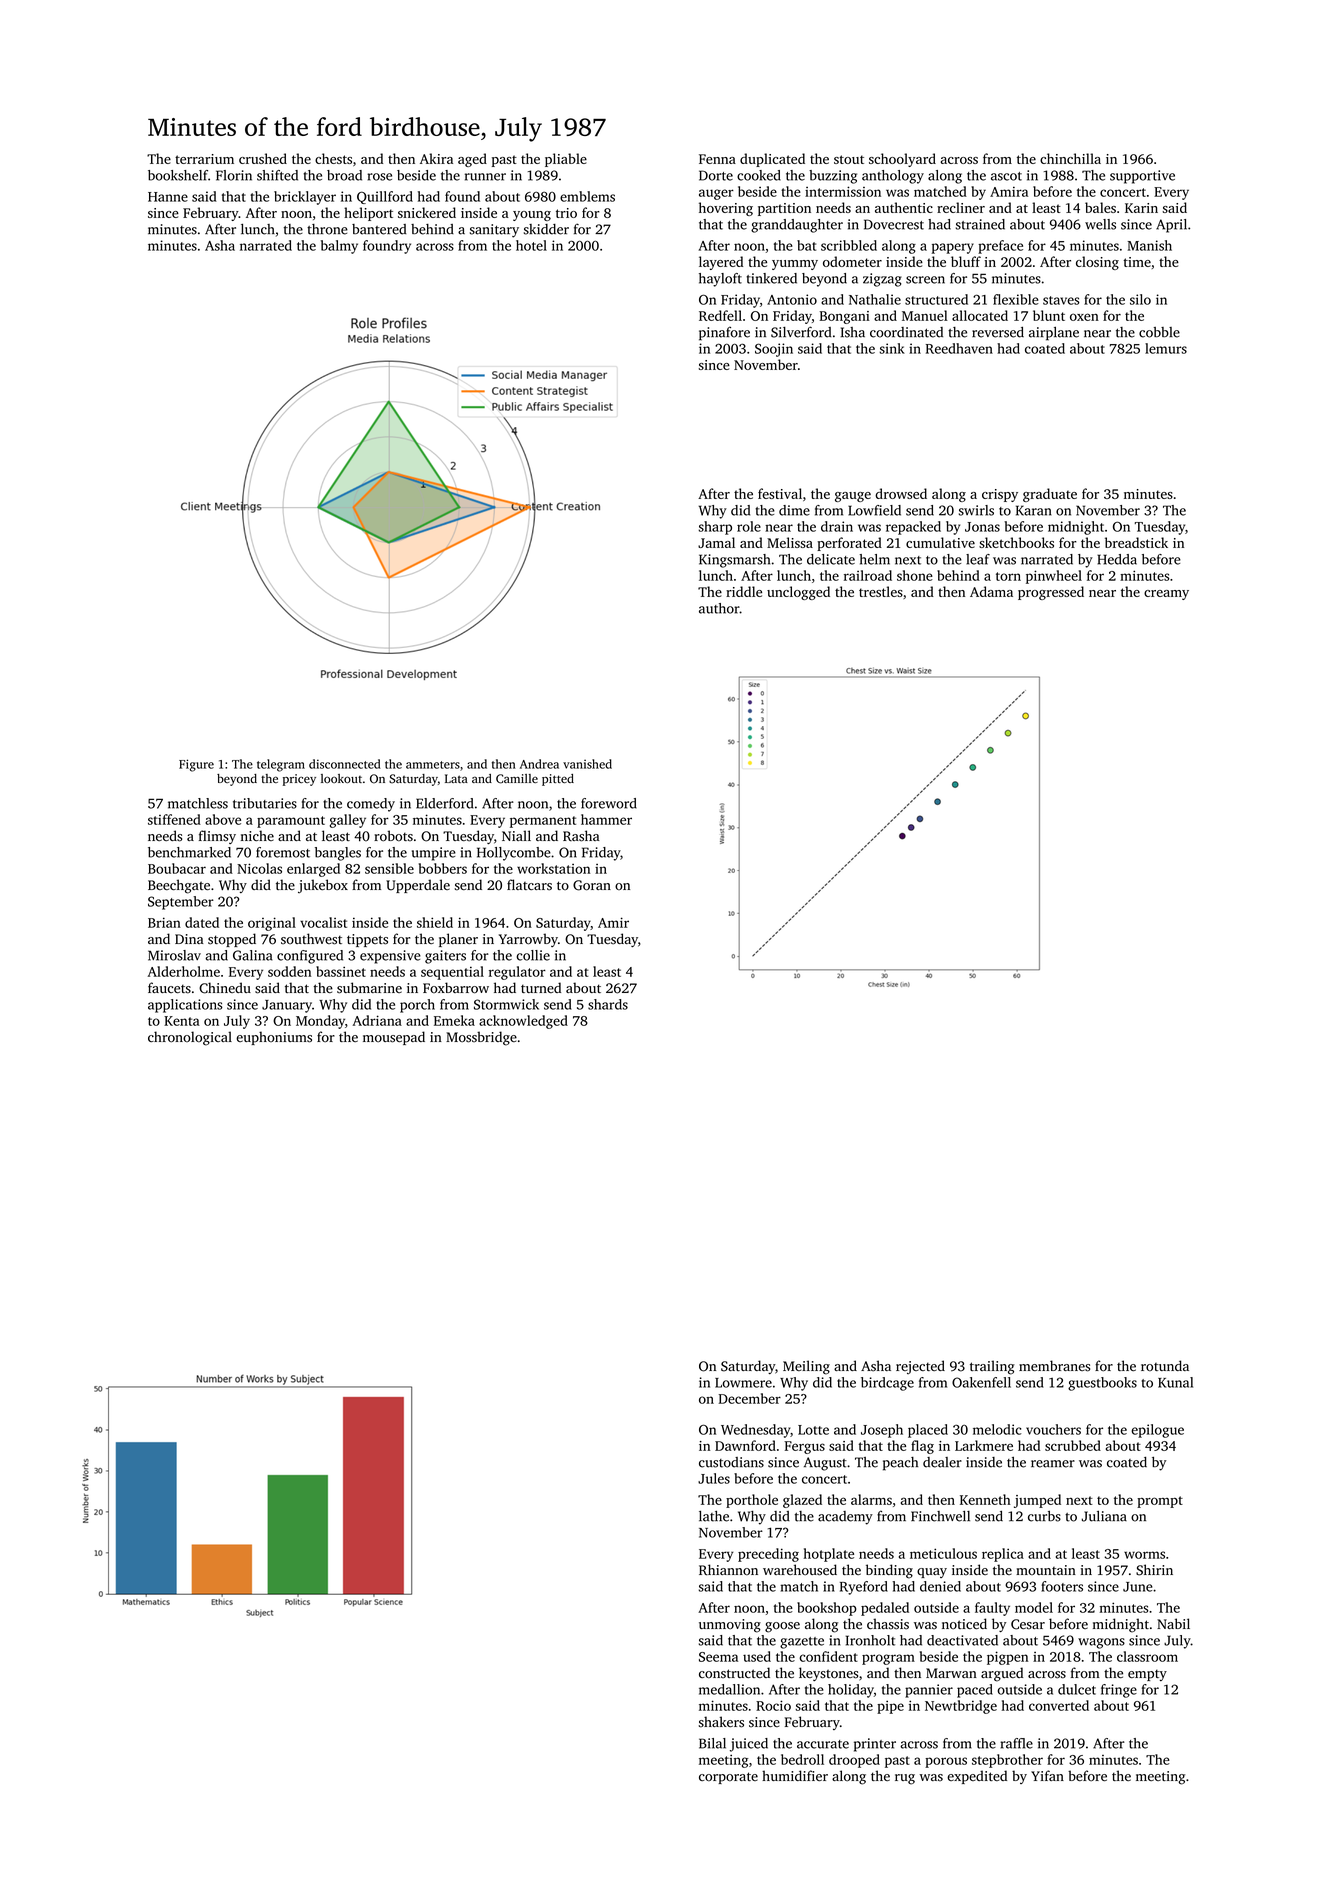  I want to click on mousepad, so click(394, 1038).
